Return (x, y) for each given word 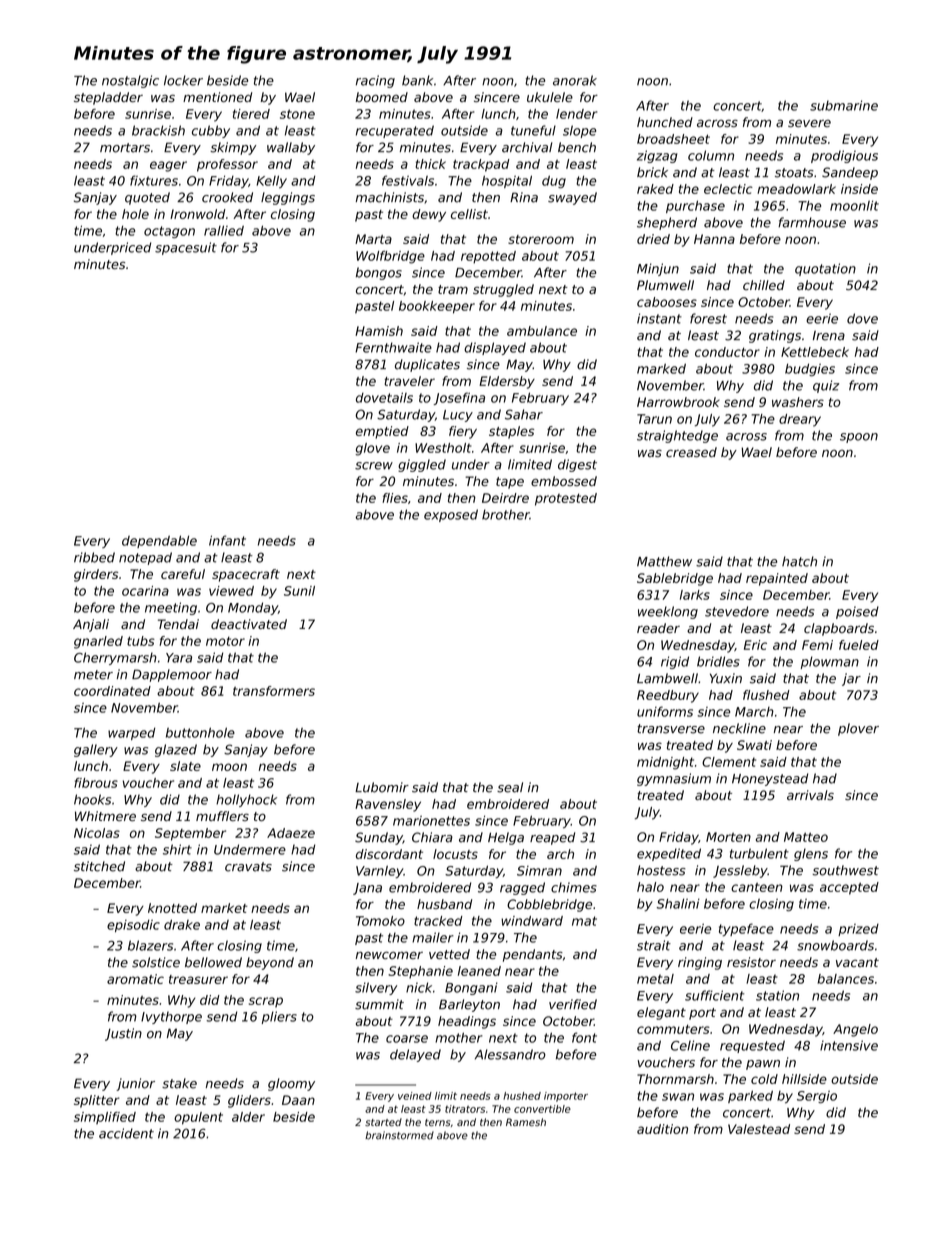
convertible (542, 1109)
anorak (575, 80)
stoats (794, 173)
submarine (844, 105)
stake (179, 1083)
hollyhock (246, 800)
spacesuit (186, 248)
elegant (661, 1013)
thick (430, 164)
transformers (274, 691)
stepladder (108, 98)
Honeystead (770, 779)
